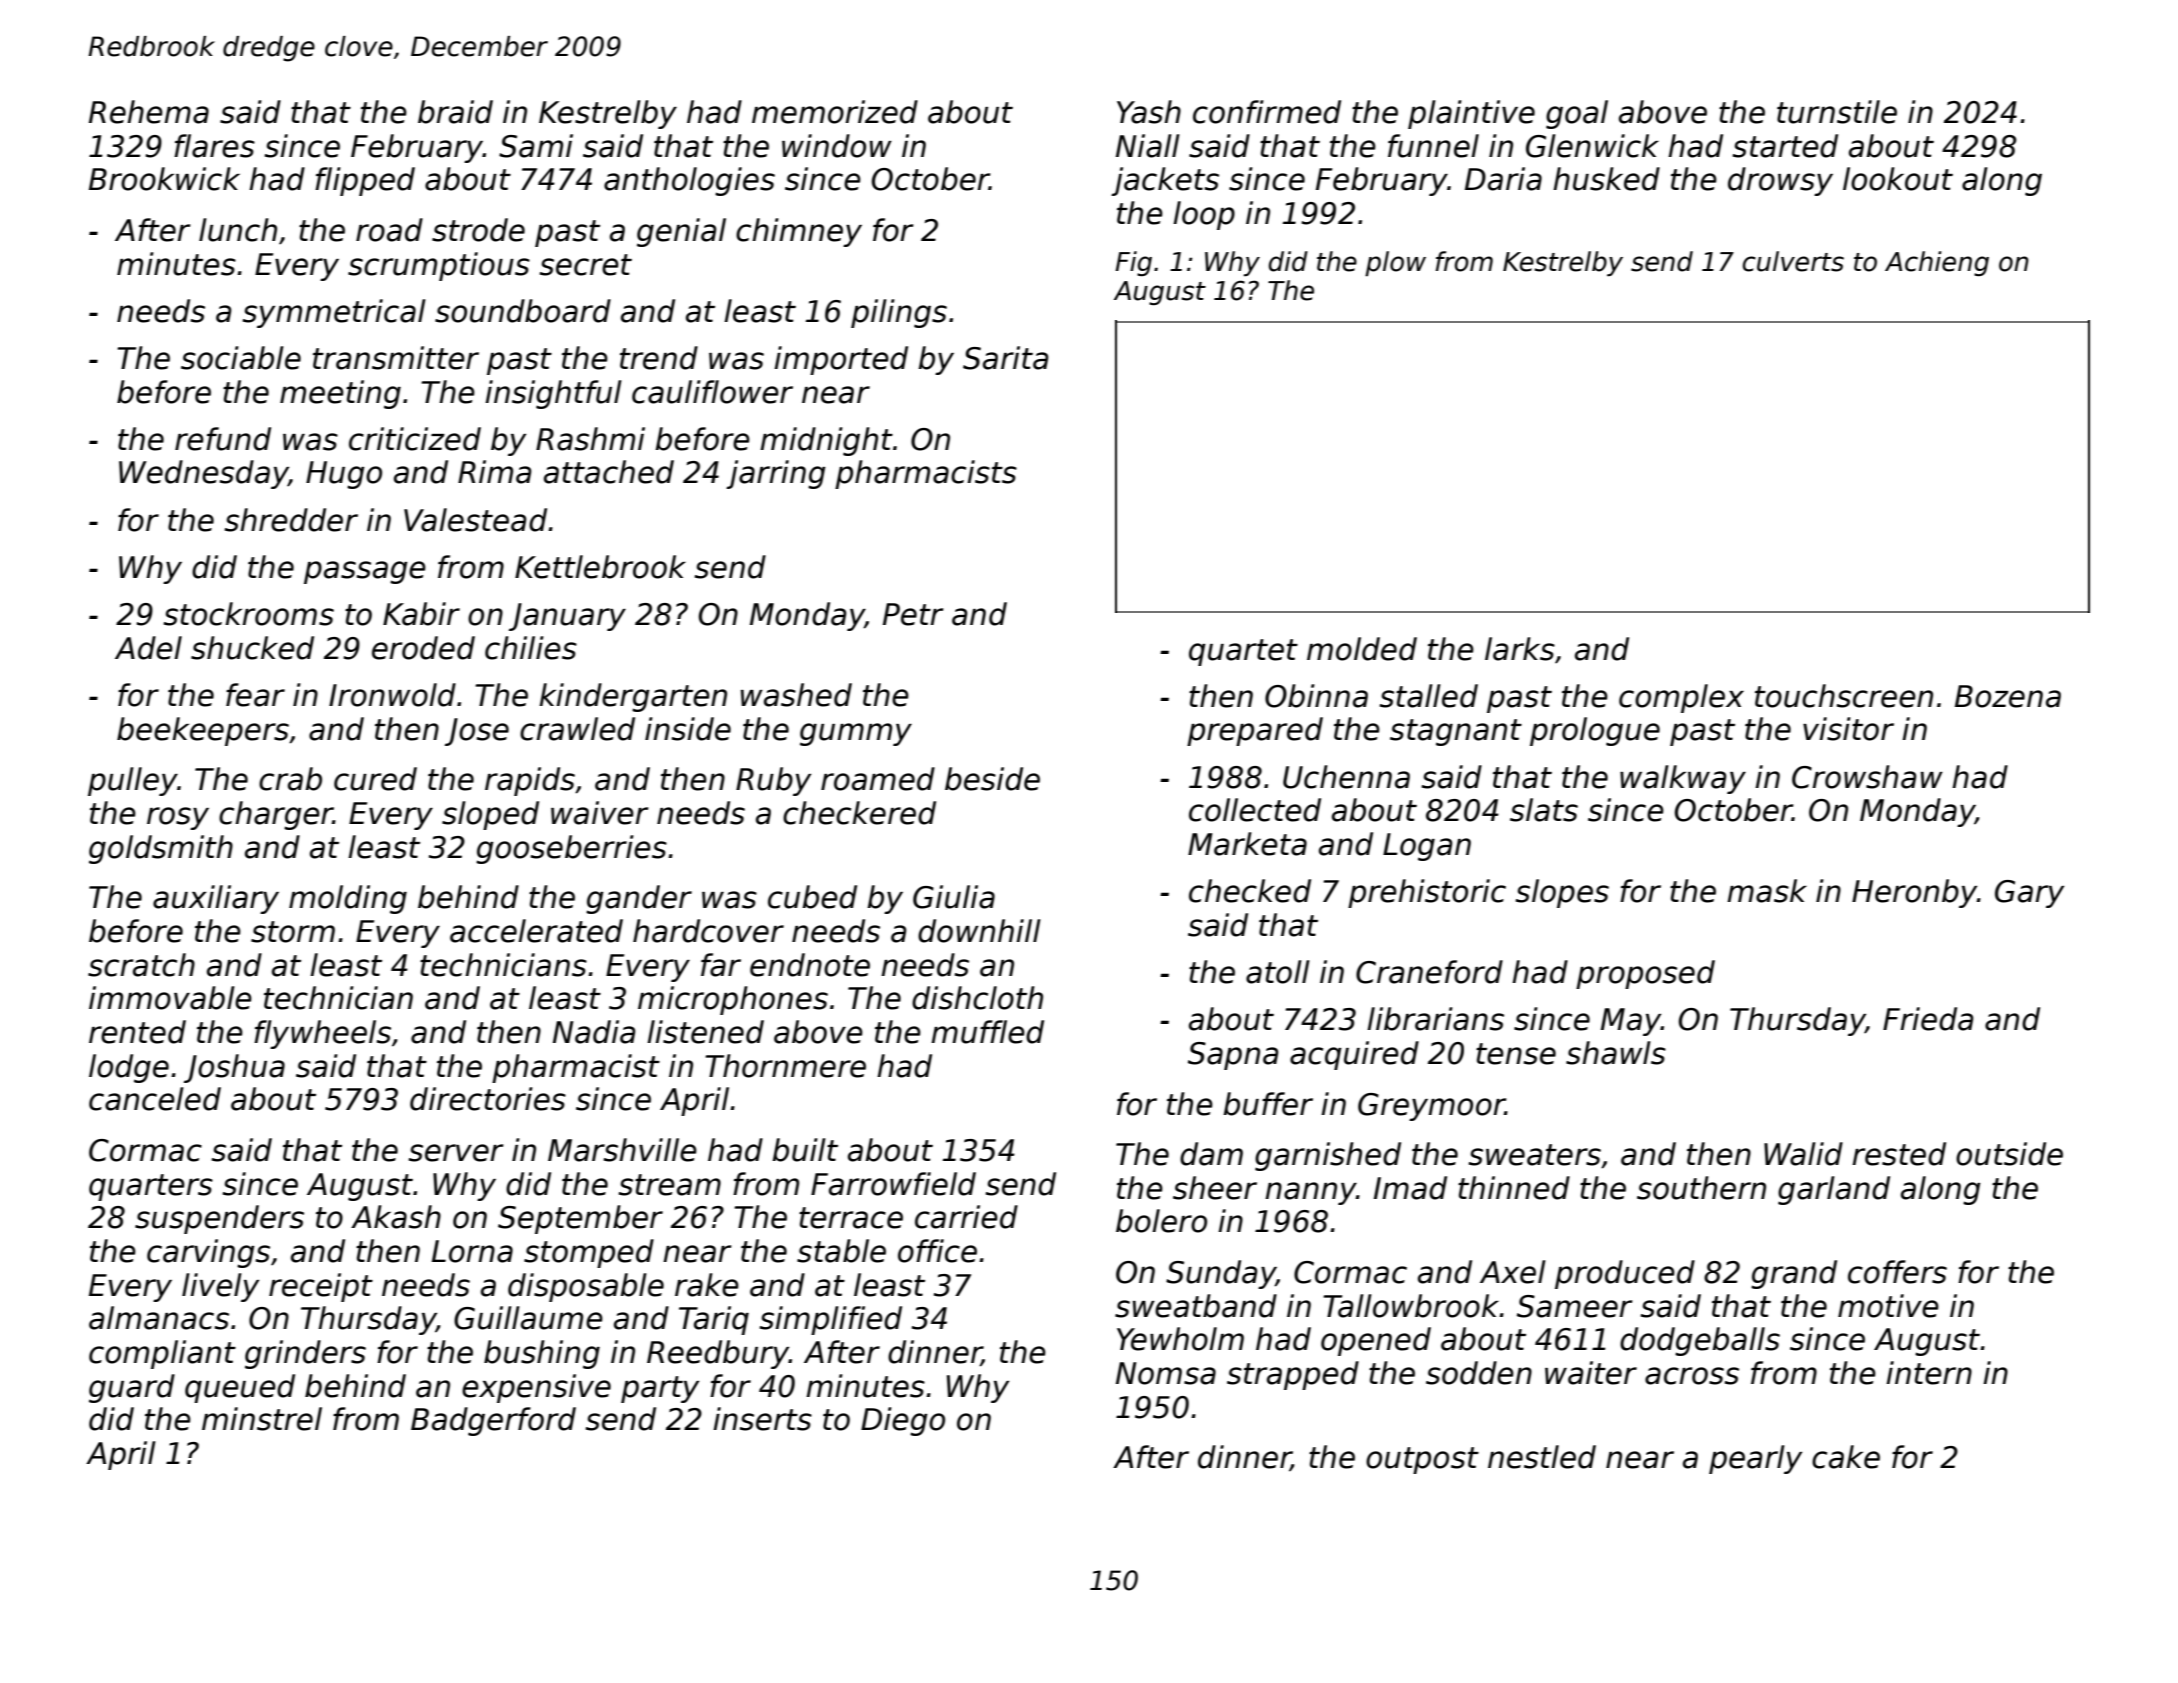 The image size is (2178, 1683). What do you see at coordinates (1514, 1188) in the page?
I see `thinned` at bounding box center [1514, 1188].
